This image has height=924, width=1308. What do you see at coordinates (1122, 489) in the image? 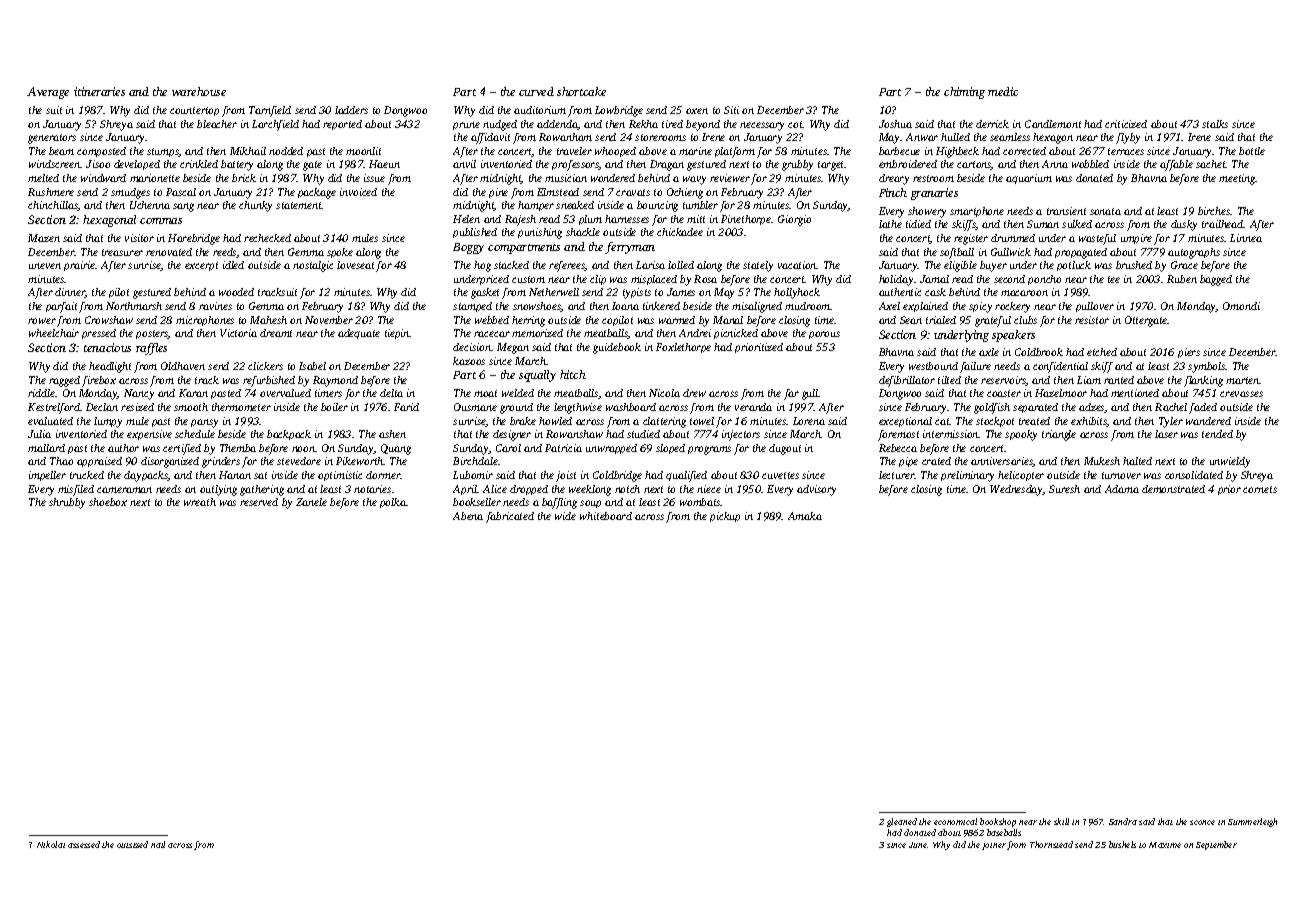
I see `Adama` at bounding box center [1122, 489].
